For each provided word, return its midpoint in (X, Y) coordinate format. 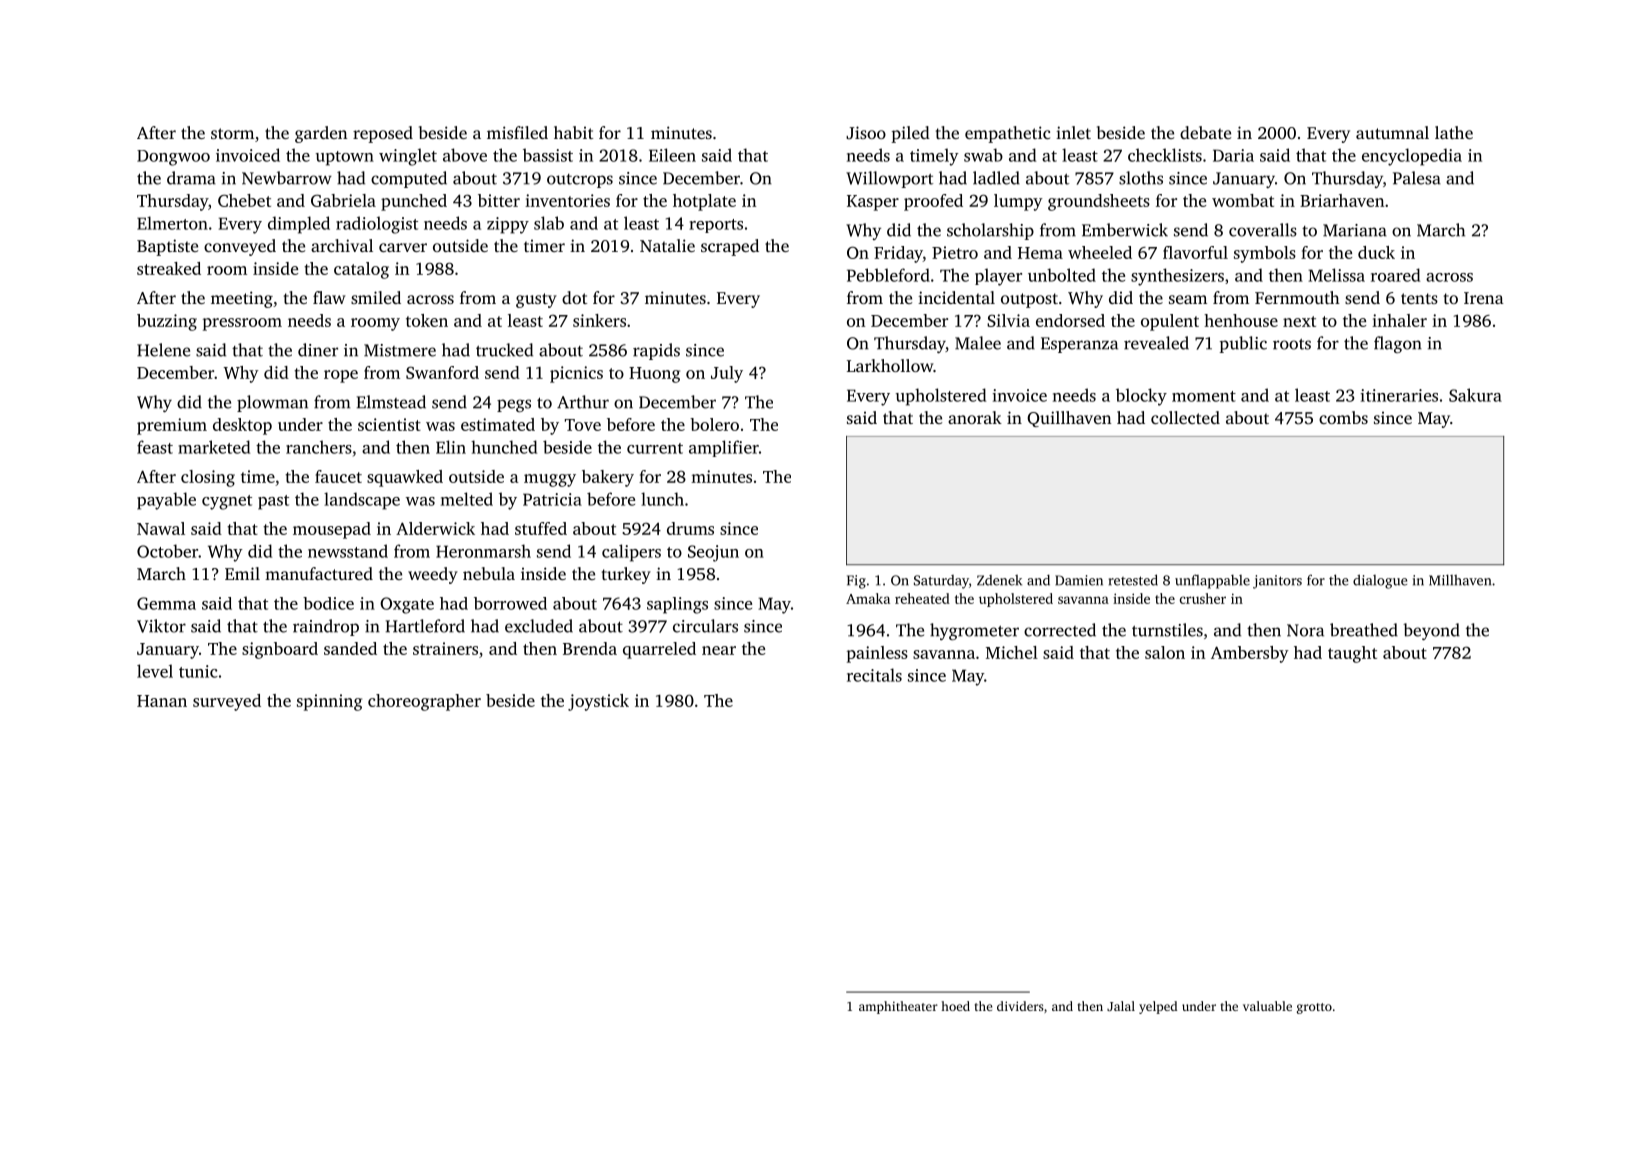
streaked (169, 268)
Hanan (162, 701)
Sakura (1475, 395)
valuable (1267, 1006)
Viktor (161, 626)
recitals (874, 675)
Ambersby (1250, 654)
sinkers (599, 320)
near (719, 650)
